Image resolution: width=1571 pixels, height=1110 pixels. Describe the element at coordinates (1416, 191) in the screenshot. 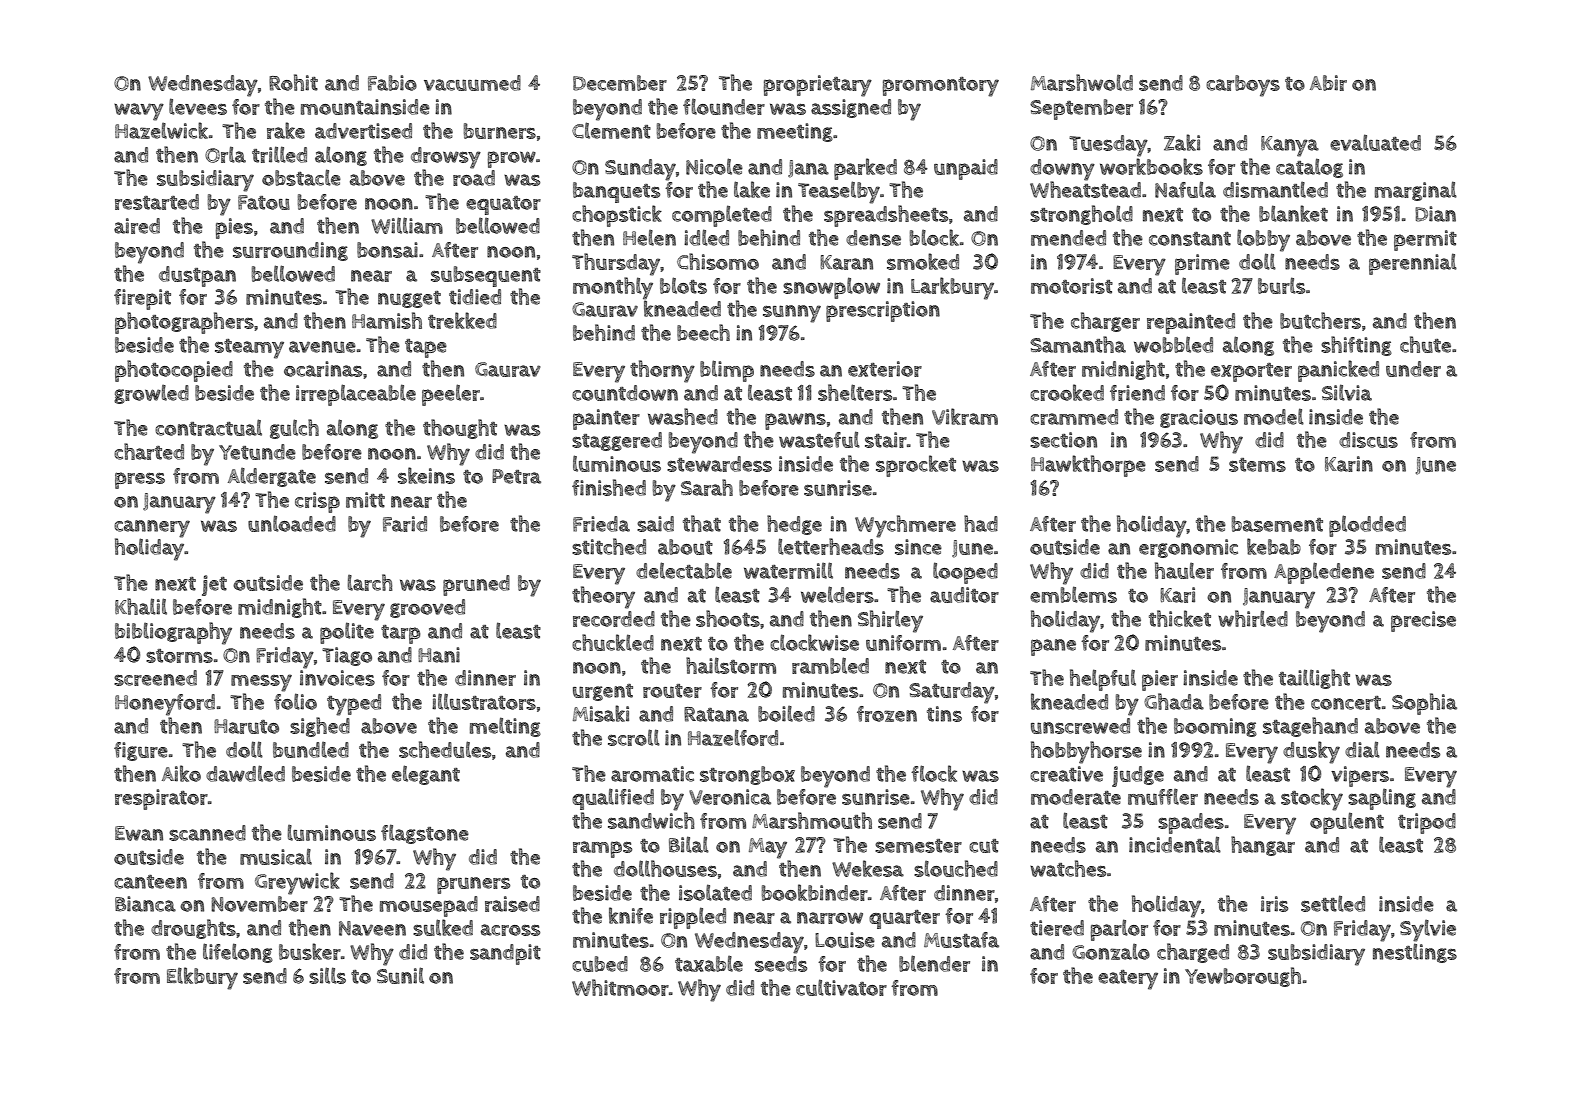

I see `marginal` at that location.
